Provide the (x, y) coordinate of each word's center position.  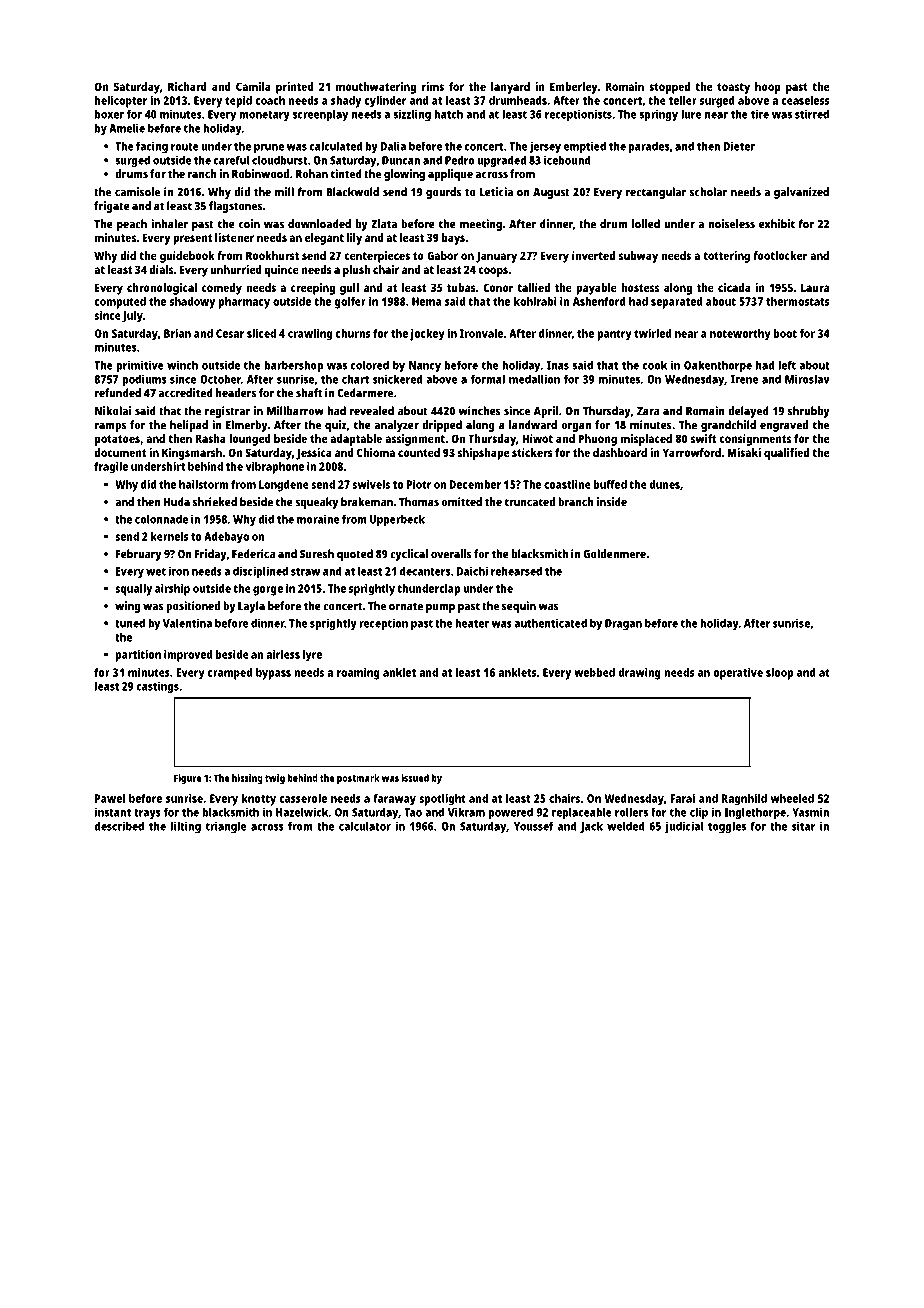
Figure (187, 779)
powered (511, 813)
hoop (768, 88)
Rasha (211, 438)
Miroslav (807, 379)
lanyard (510, 88)
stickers (532, 452)
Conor (498, 287)
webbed (594, 672)
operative (738, 674)
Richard (187, 86)
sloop (779, 674)
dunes (664, 484)
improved (188, 656)
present (192, 239)
